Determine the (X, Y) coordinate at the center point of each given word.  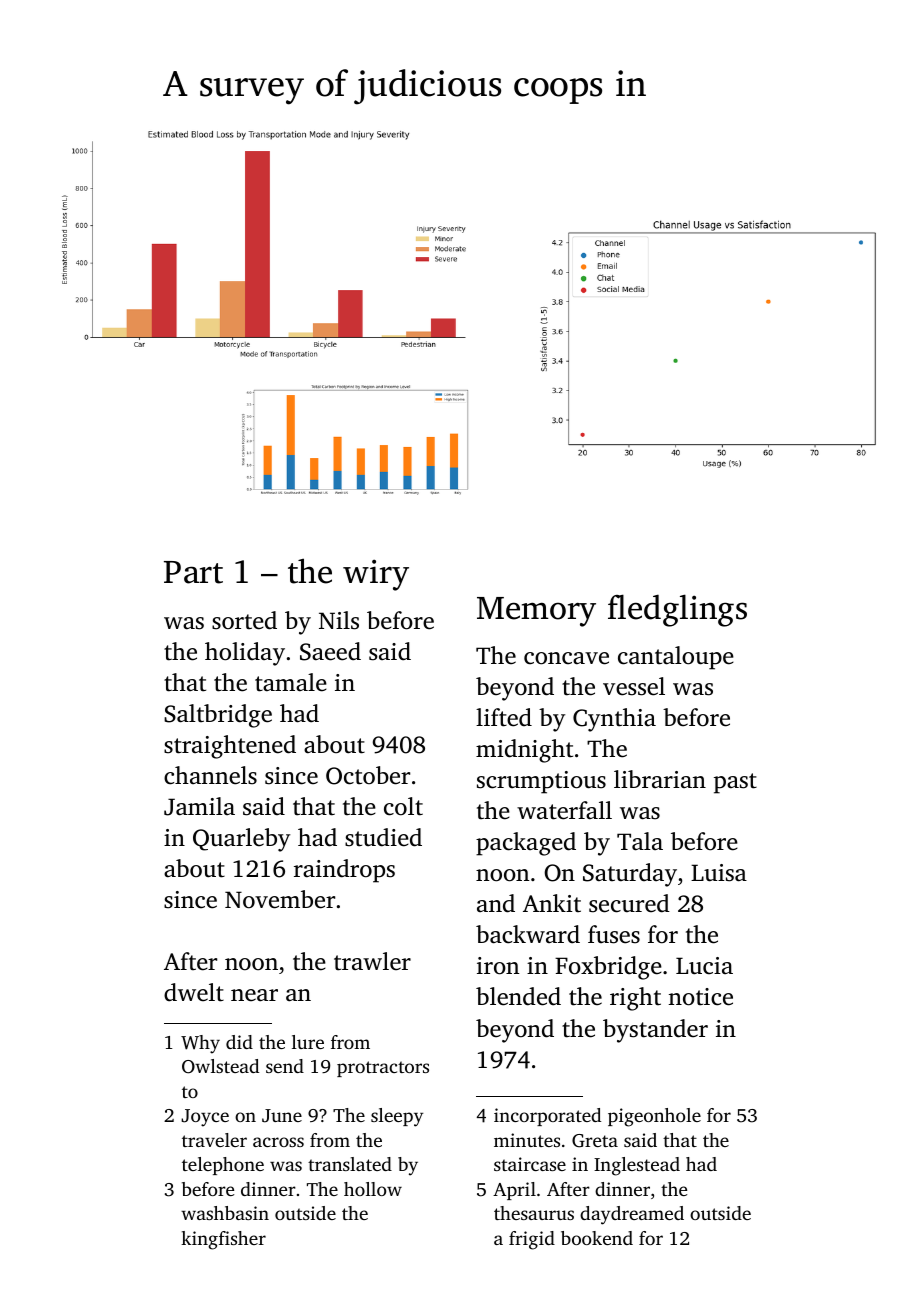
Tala (640, 841)
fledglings (677, 610)
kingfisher (223, 1240)
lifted (504, 717)
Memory (536, 612)
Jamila (199, 806)
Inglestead (637, 1166)
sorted (244, 620)
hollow (373, 1189)
